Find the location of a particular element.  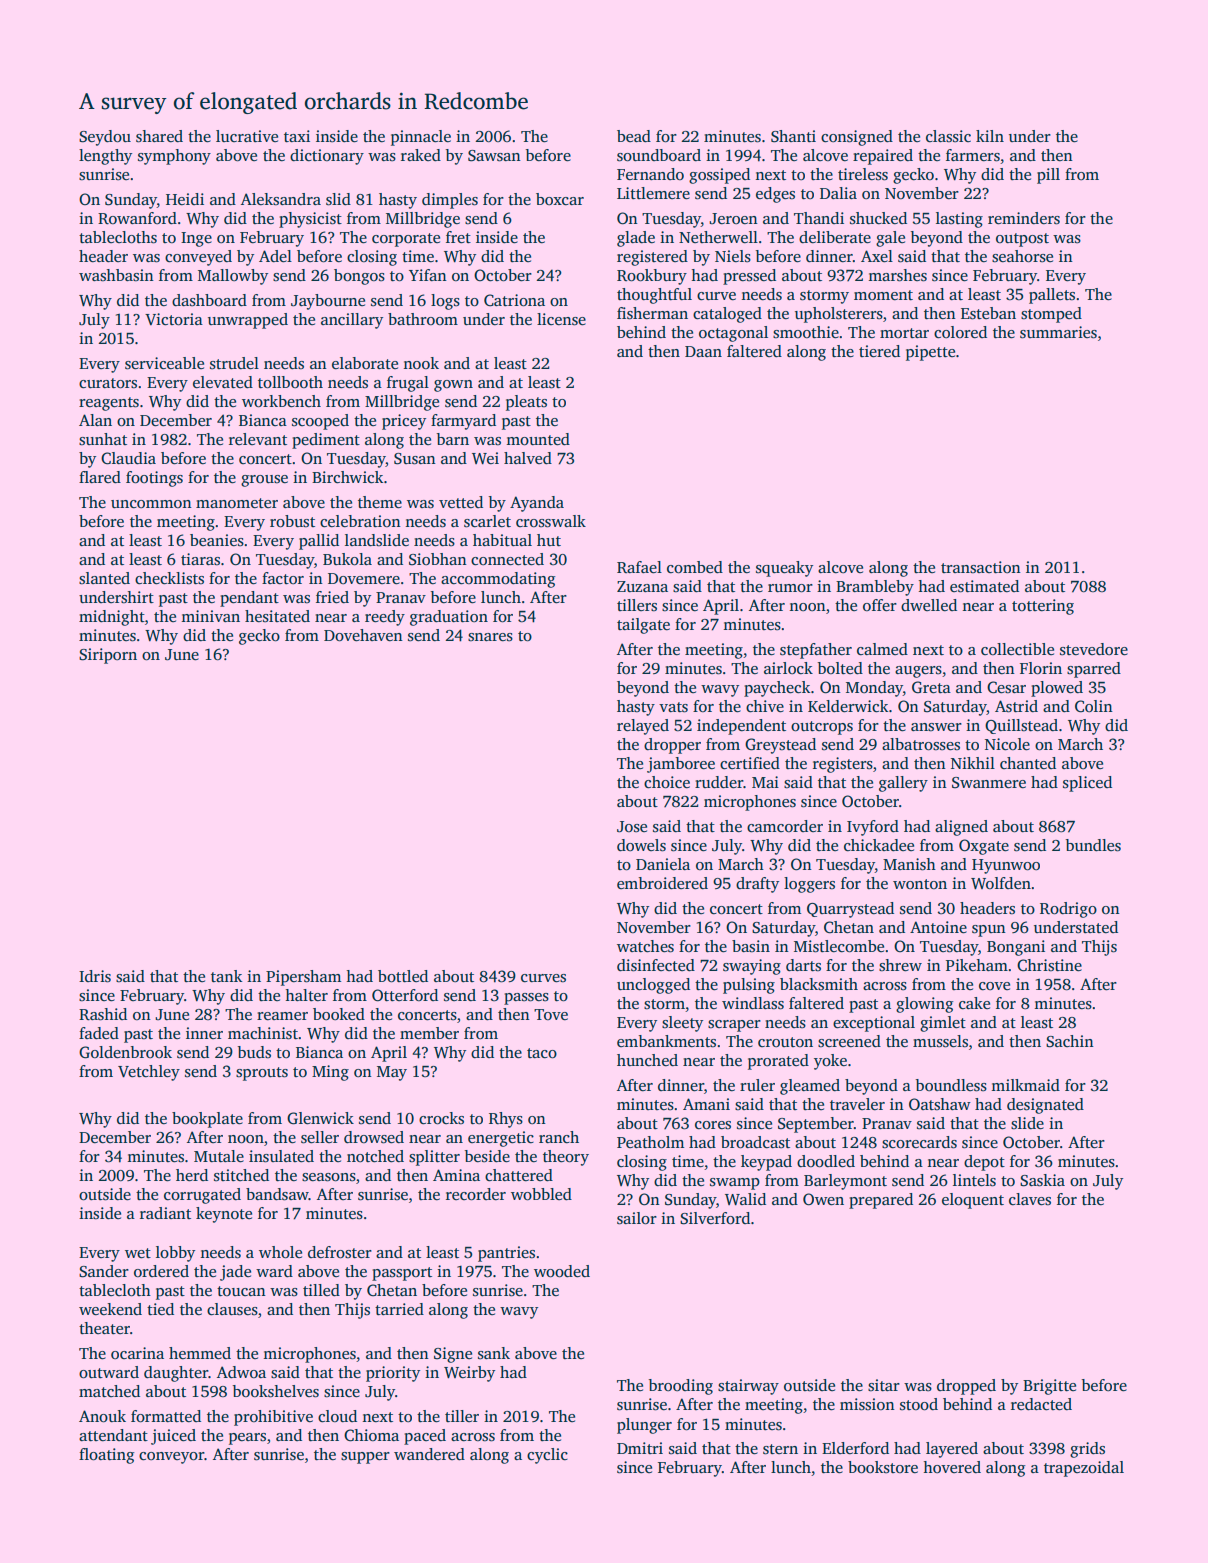

Tove is located at coordinates (551, 1014).
